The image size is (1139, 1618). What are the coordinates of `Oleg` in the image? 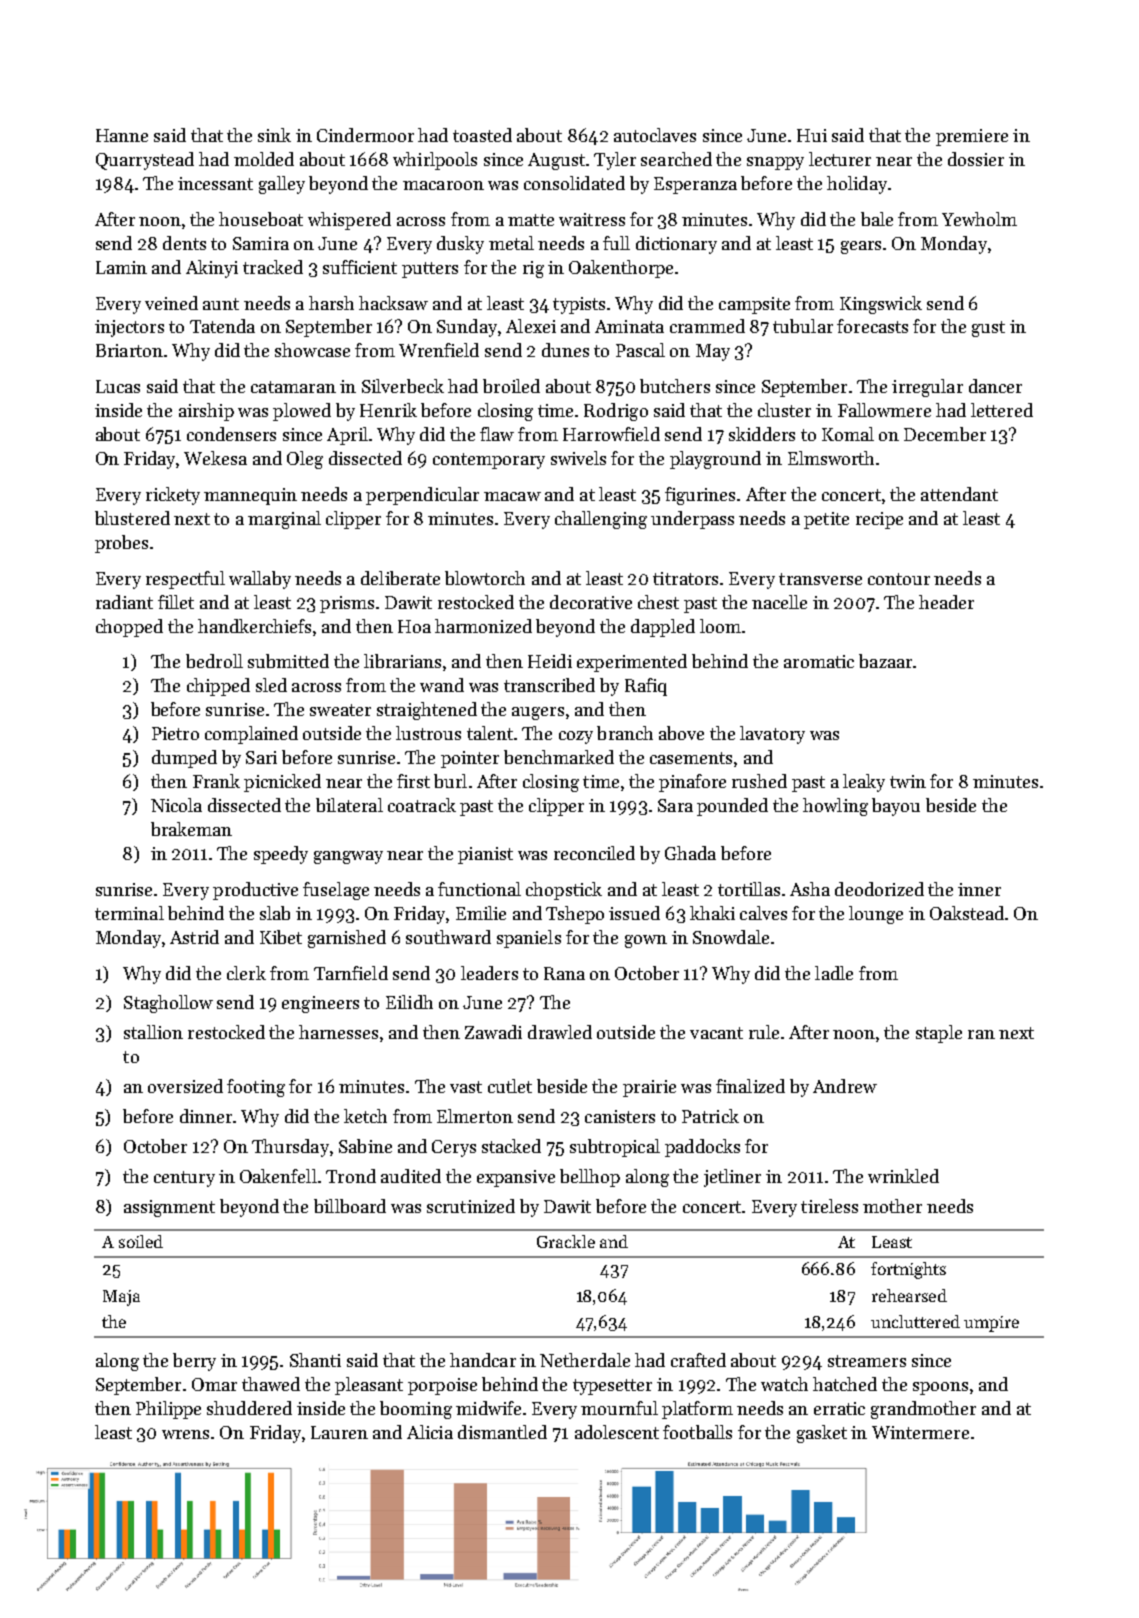 It's located at (305, 460).
